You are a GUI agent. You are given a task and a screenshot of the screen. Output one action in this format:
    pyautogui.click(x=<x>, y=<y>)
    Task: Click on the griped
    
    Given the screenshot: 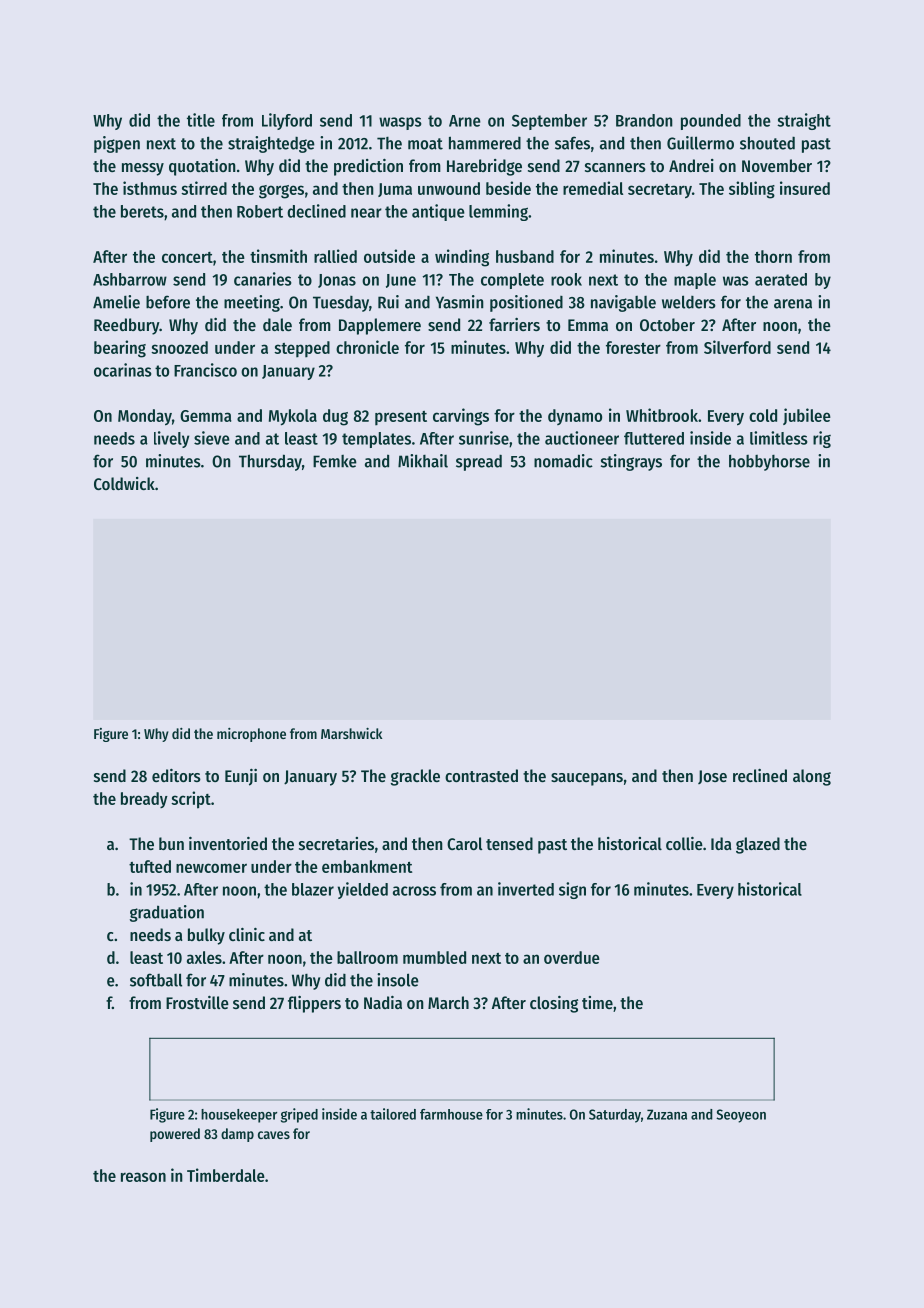 What is the action you would take?
    pyautogui.click(x=299, y=1115)
